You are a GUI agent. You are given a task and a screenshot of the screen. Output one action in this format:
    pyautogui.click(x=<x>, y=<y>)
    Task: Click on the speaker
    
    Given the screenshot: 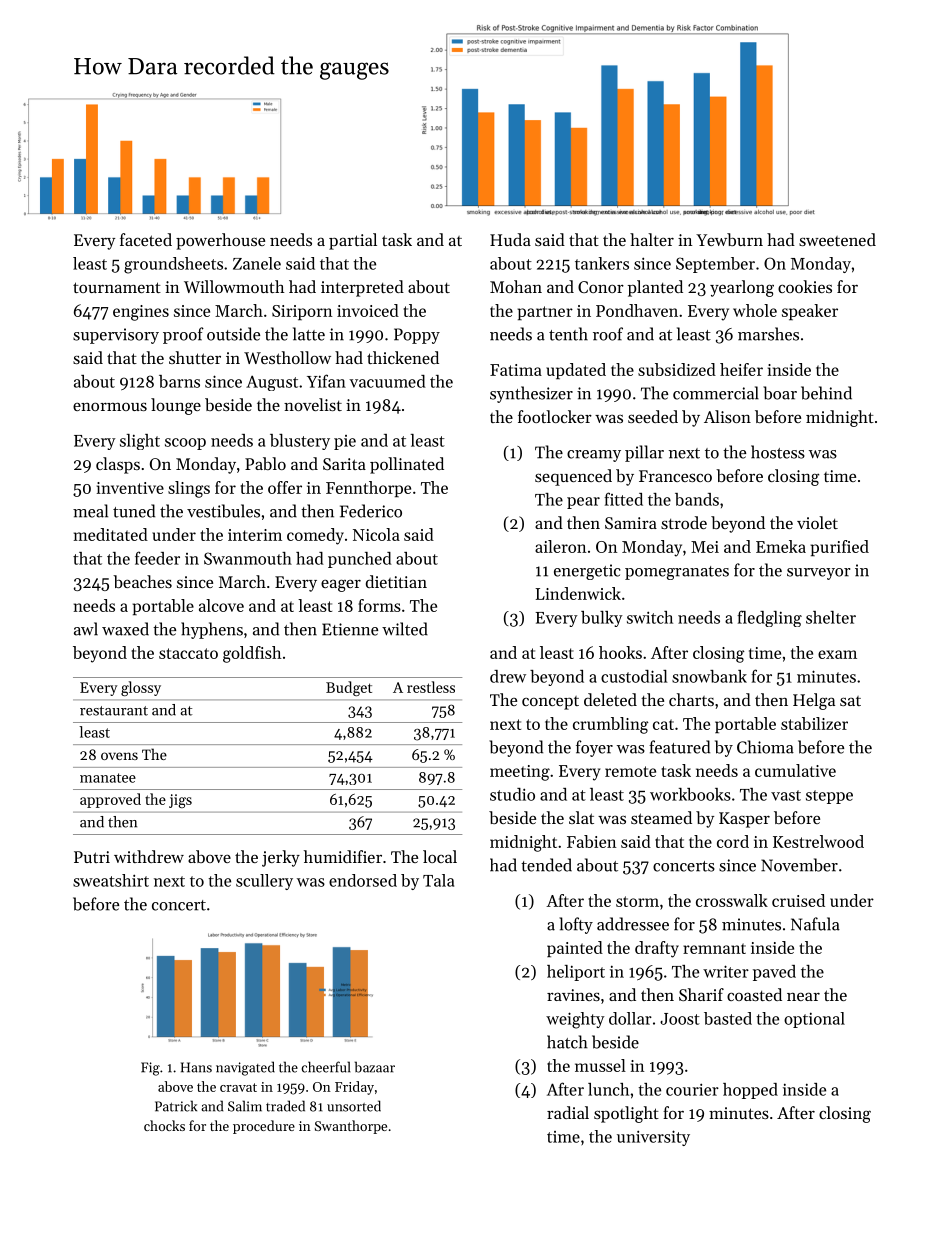 What is the action you would take?
    pyautogui.click(x=810, y=312)
